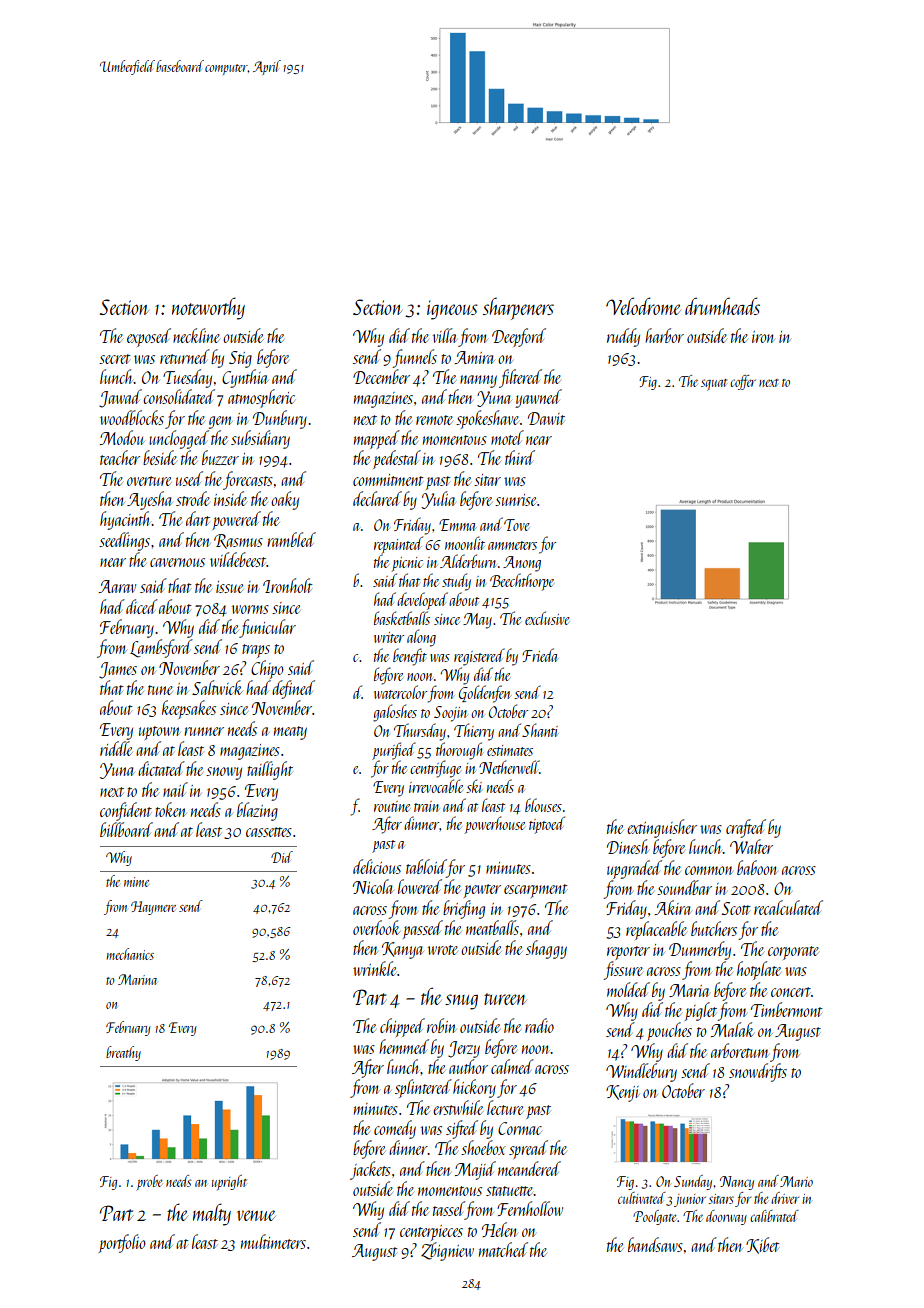  I want to click on cavernous, so click(177, 562).
